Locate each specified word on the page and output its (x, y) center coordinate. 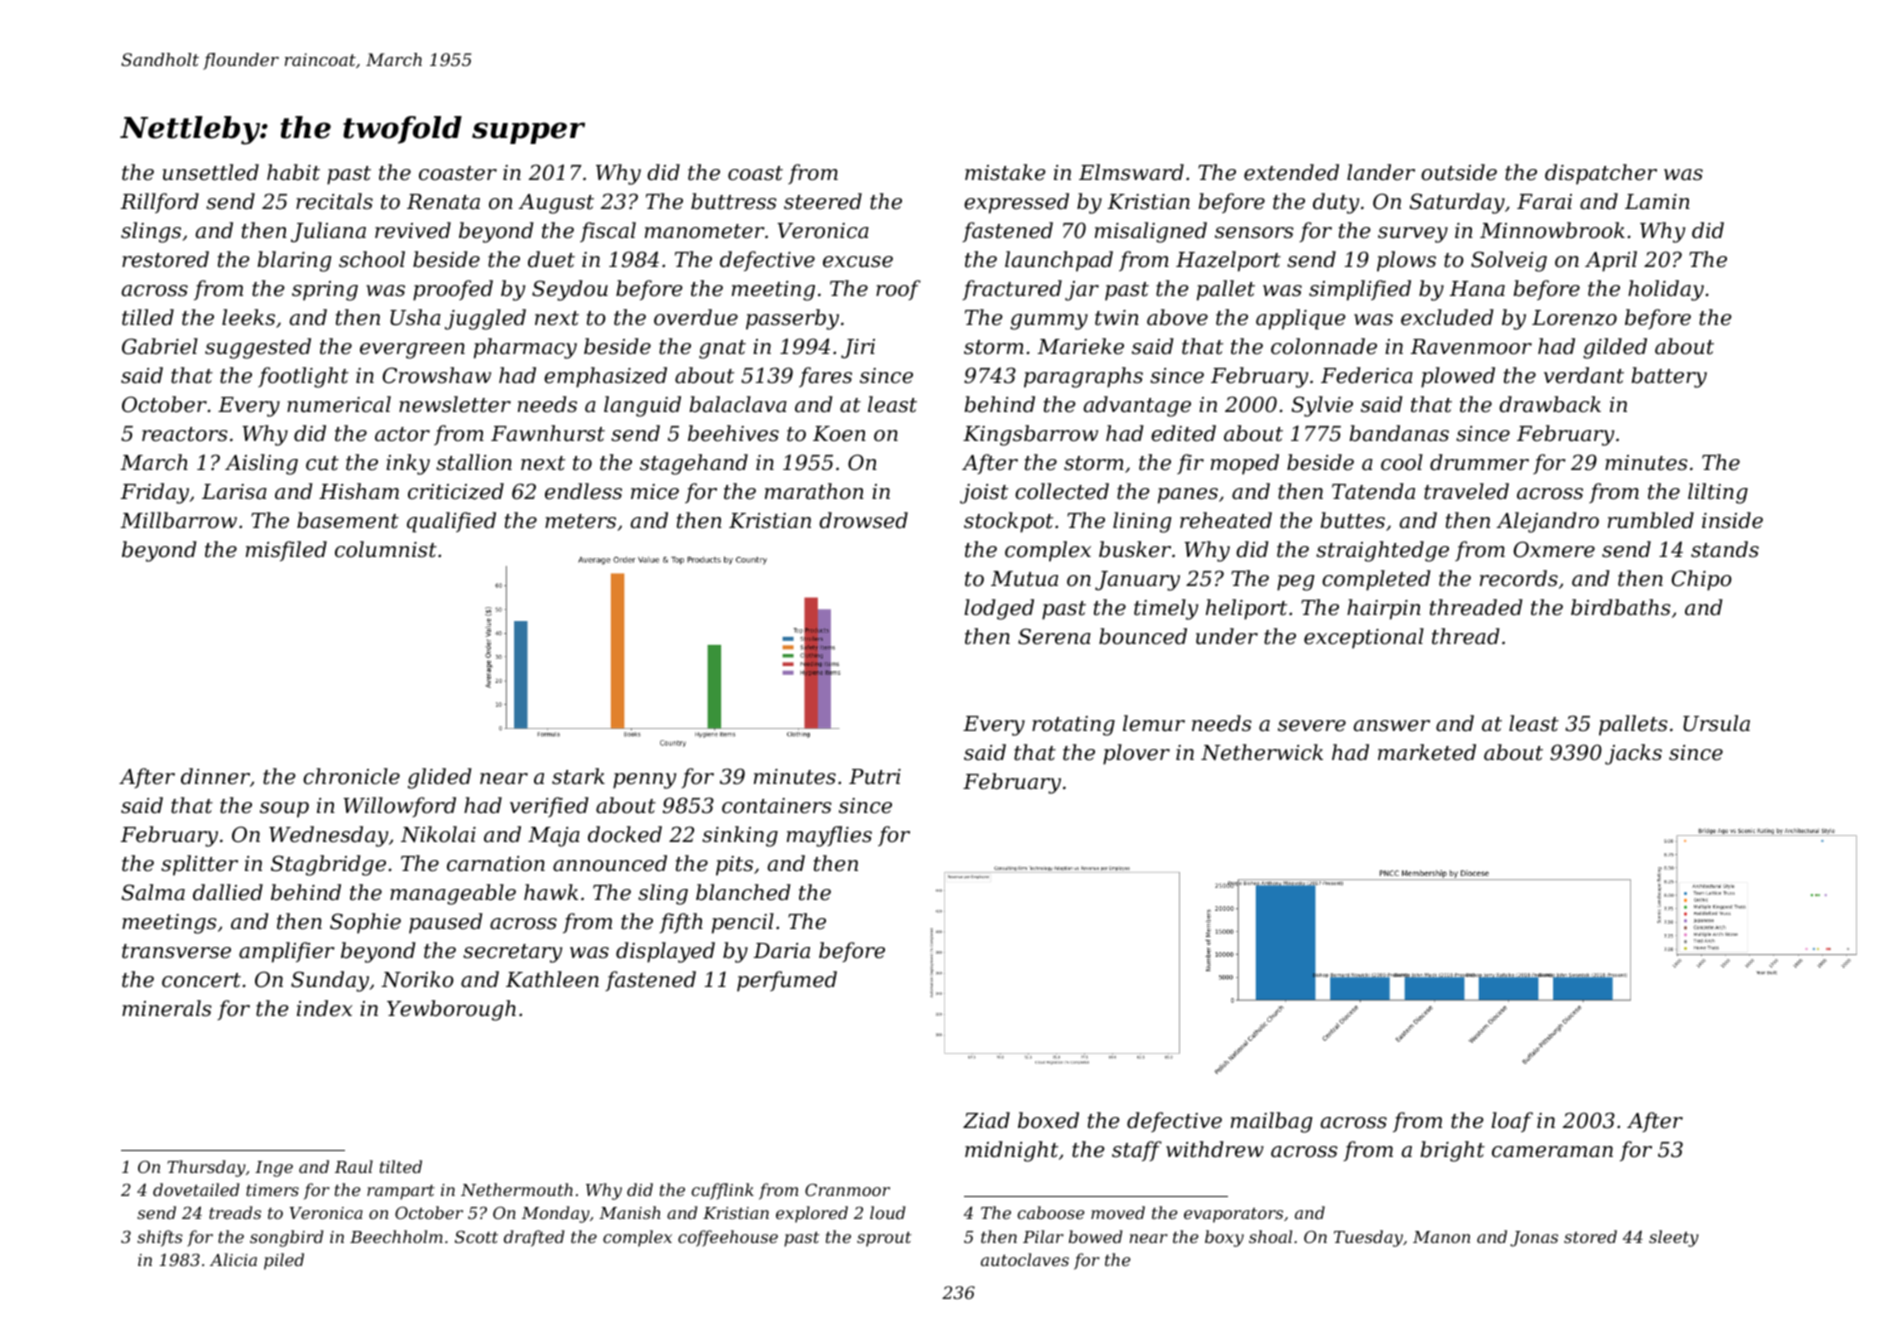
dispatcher (1601, 174)
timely (1166, 609)
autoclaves (1025, 1259)
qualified (451, 522)
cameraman (1552, 1152)
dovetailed (196, 1189)
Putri (875, 777)
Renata (443, 202)
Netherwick (1262, 752)
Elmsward (1131, 172)
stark (578, 776)
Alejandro (1548, 522)
